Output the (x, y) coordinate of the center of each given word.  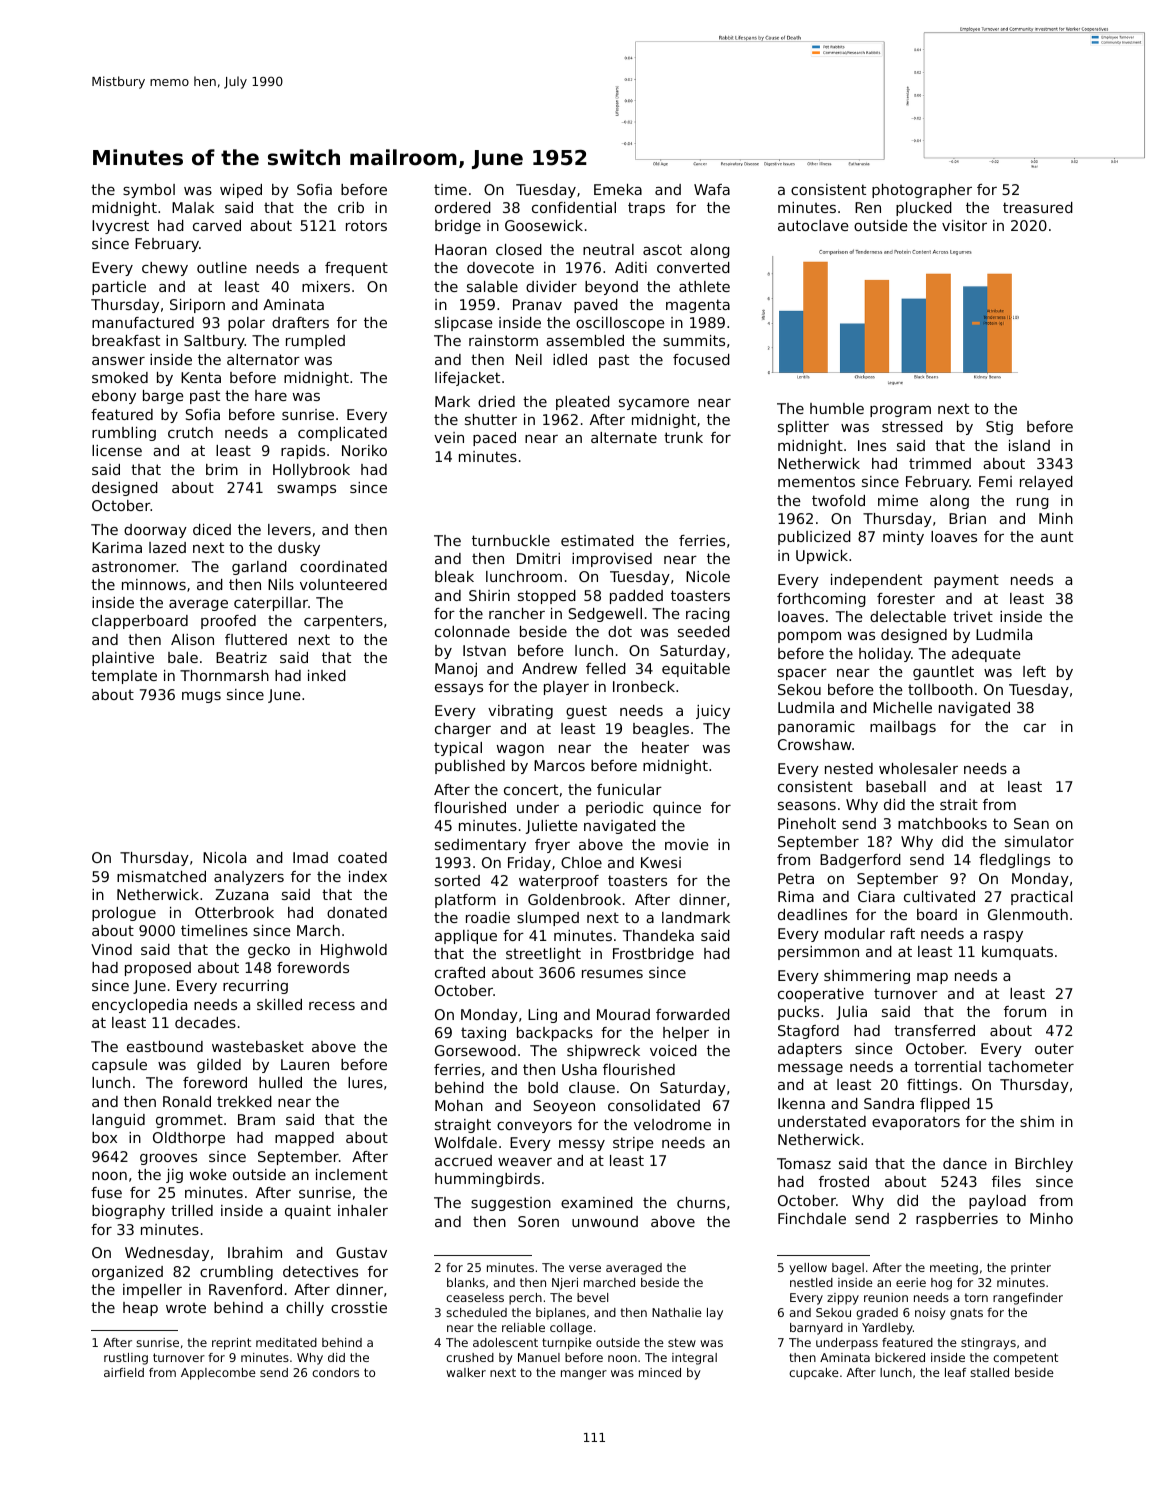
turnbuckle (511, 540)
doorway (155, 531)
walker (466, 1372)
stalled (989, 1372)
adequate (986, 655)
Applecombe (218, 1374)
